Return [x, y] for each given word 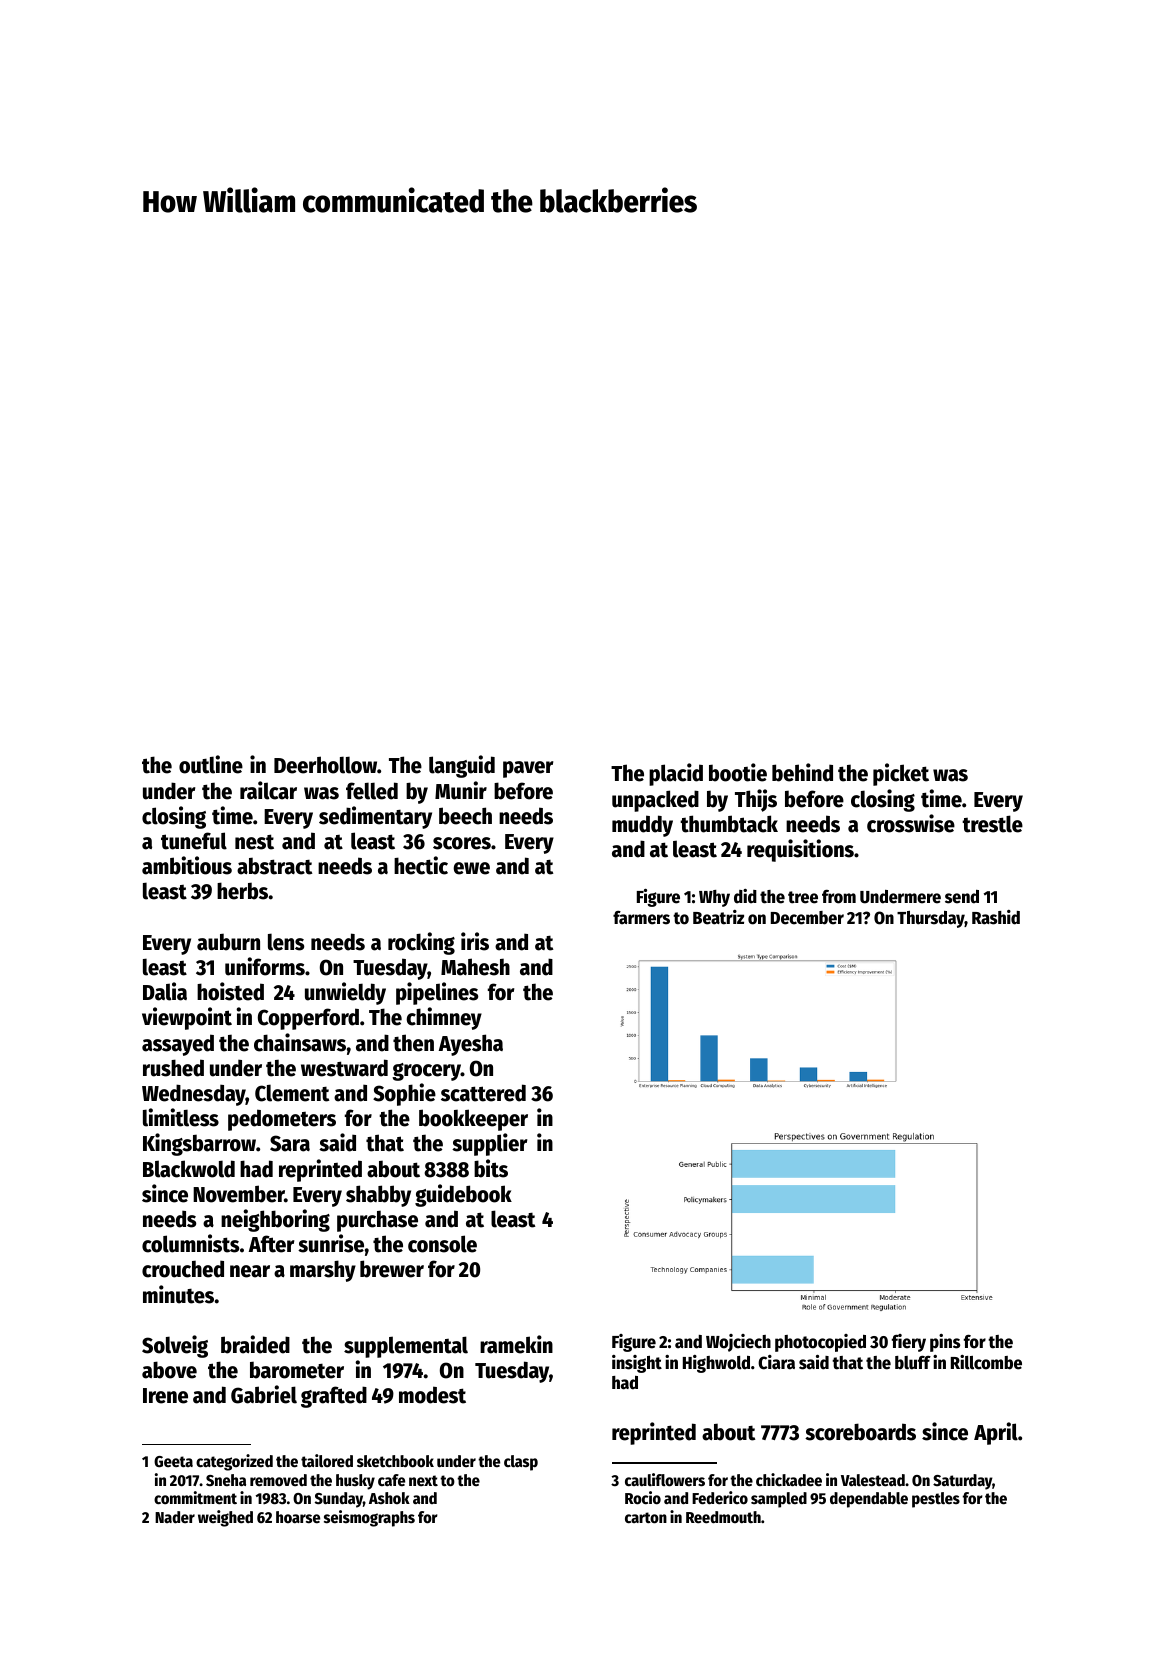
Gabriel [264, 1394]
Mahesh [475, 967]
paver [528, 769]
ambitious [187, 865]
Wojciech [738, 1343]
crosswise [911, 823]
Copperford [308, 1019]
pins [945, 1343]
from [839, 897]
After [271, 1244]
